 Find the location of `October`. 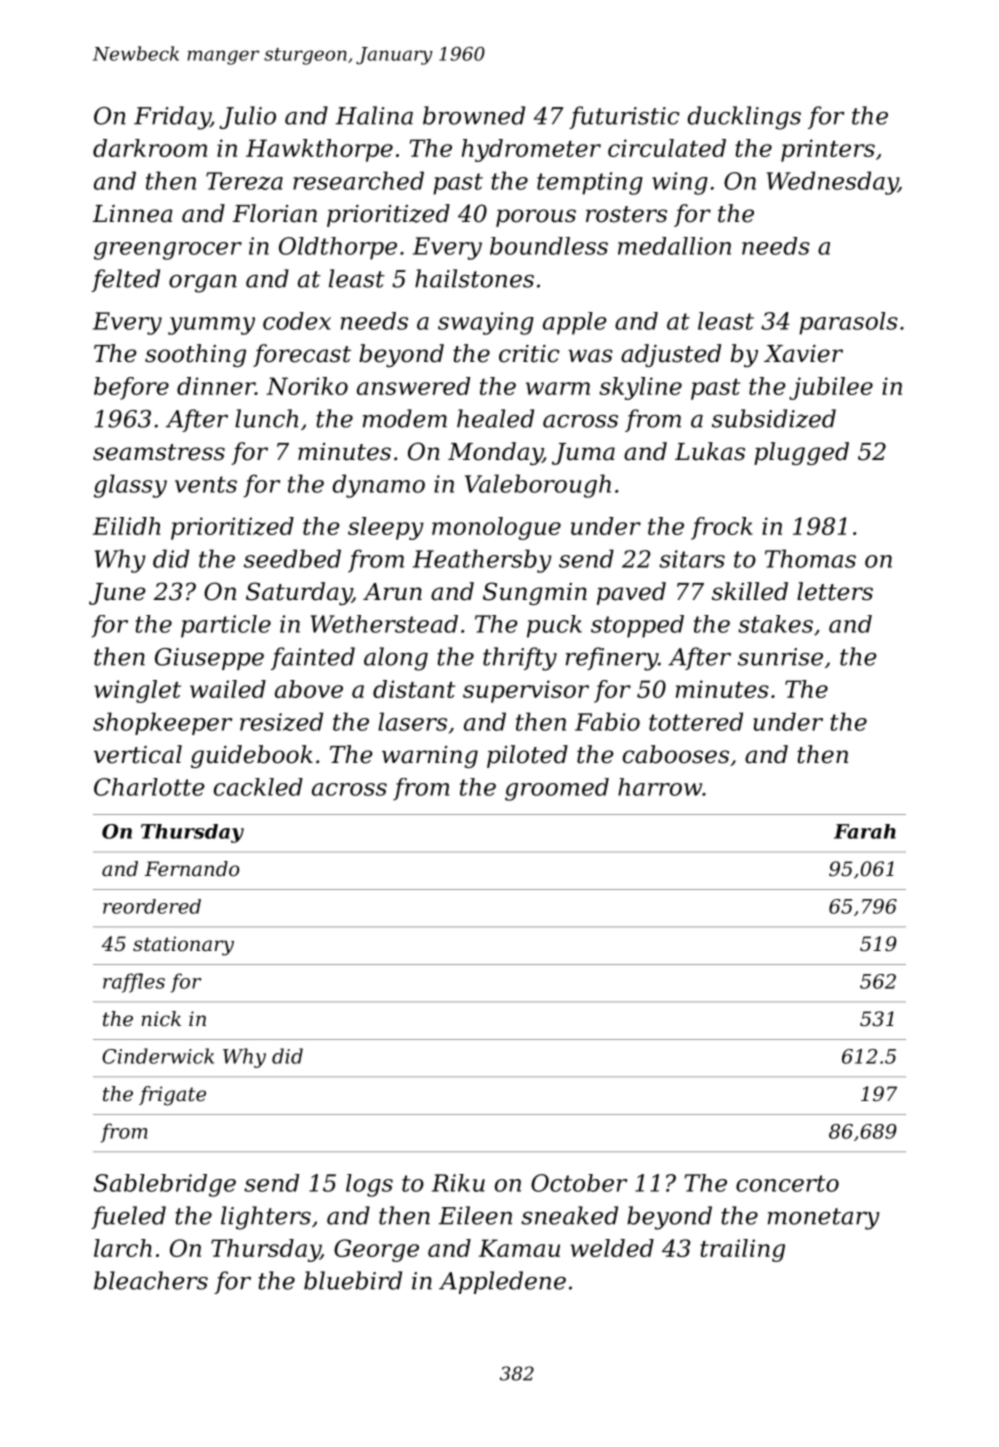

October is located at coordinates (579, 1183).
